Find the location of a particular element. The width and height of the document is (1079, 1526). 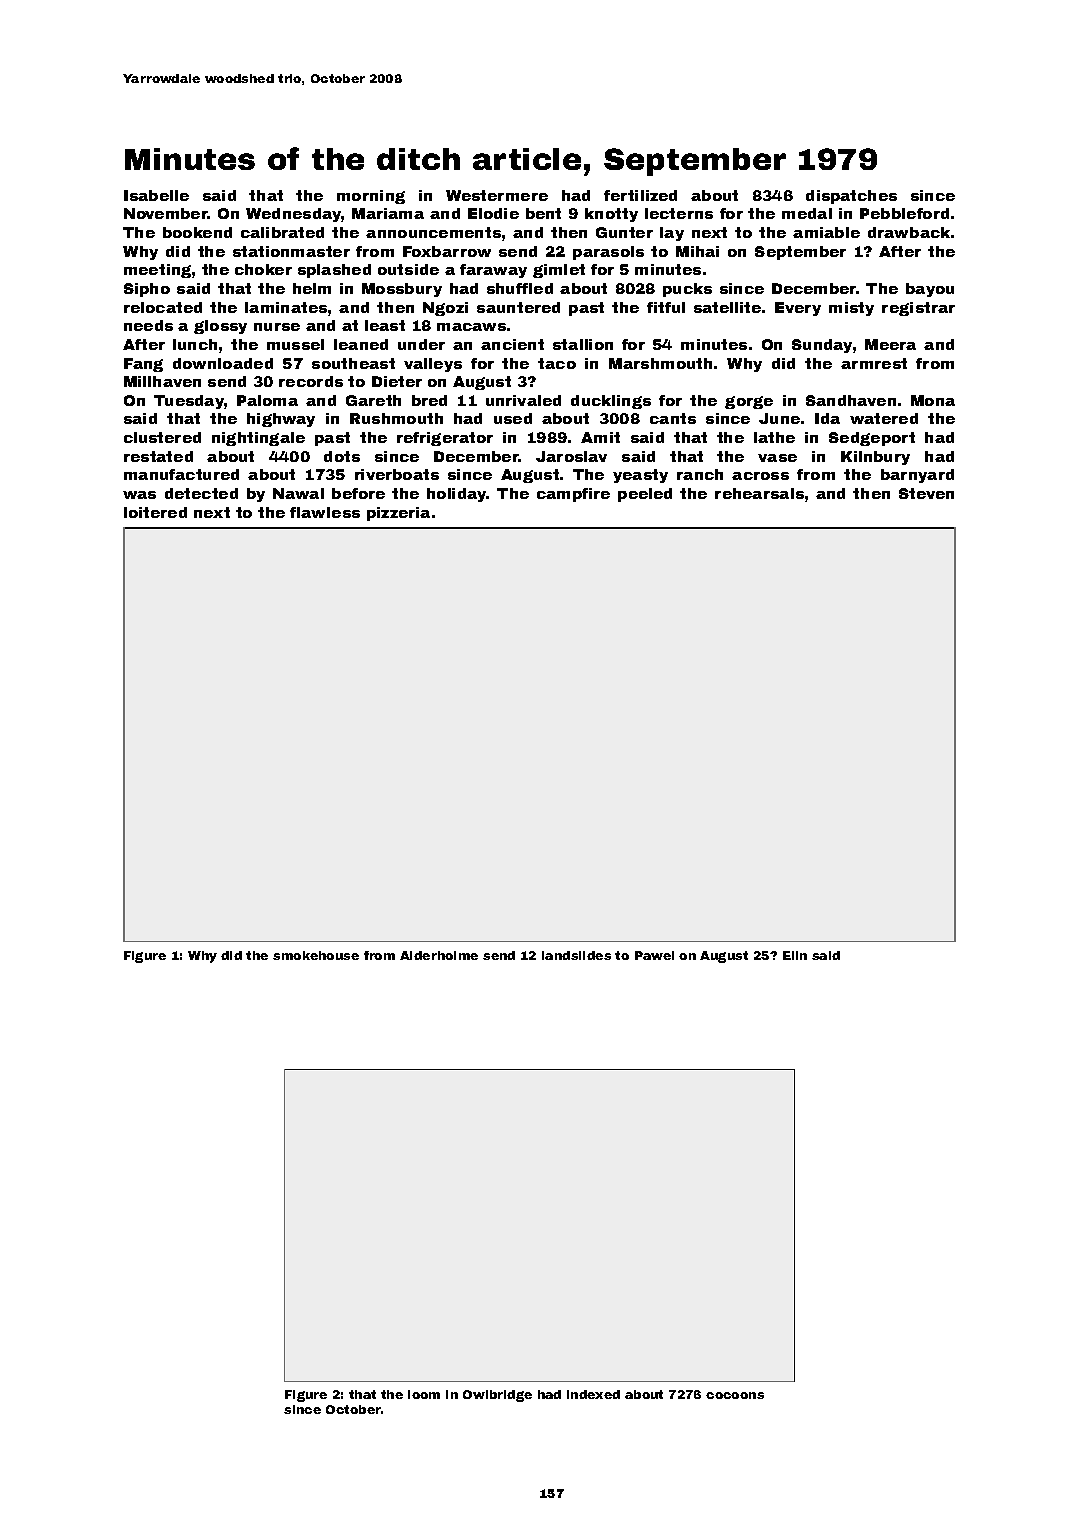

pizzeria is located at coordinates (398, 514).
